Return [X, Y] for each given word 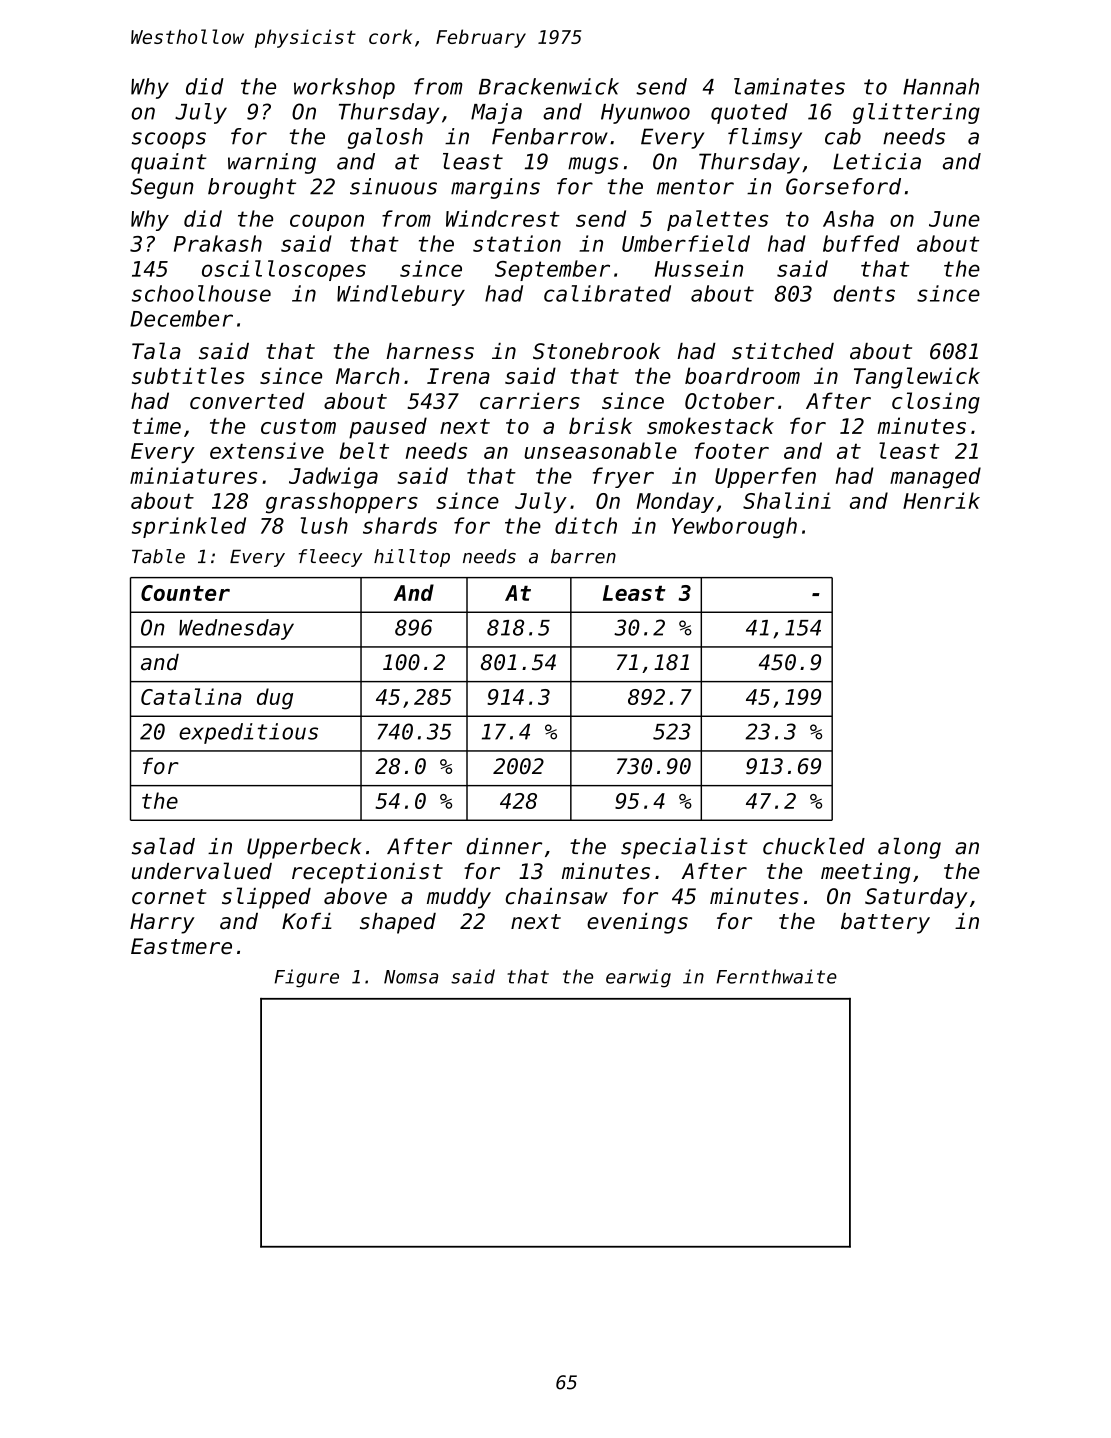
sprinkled [189, 527]
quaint [169, 163]
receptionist [367, 873]
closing [936, 403]
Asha [848, 218]
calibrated [607, 293]
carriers [530, 400]
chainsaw [557, 896]
